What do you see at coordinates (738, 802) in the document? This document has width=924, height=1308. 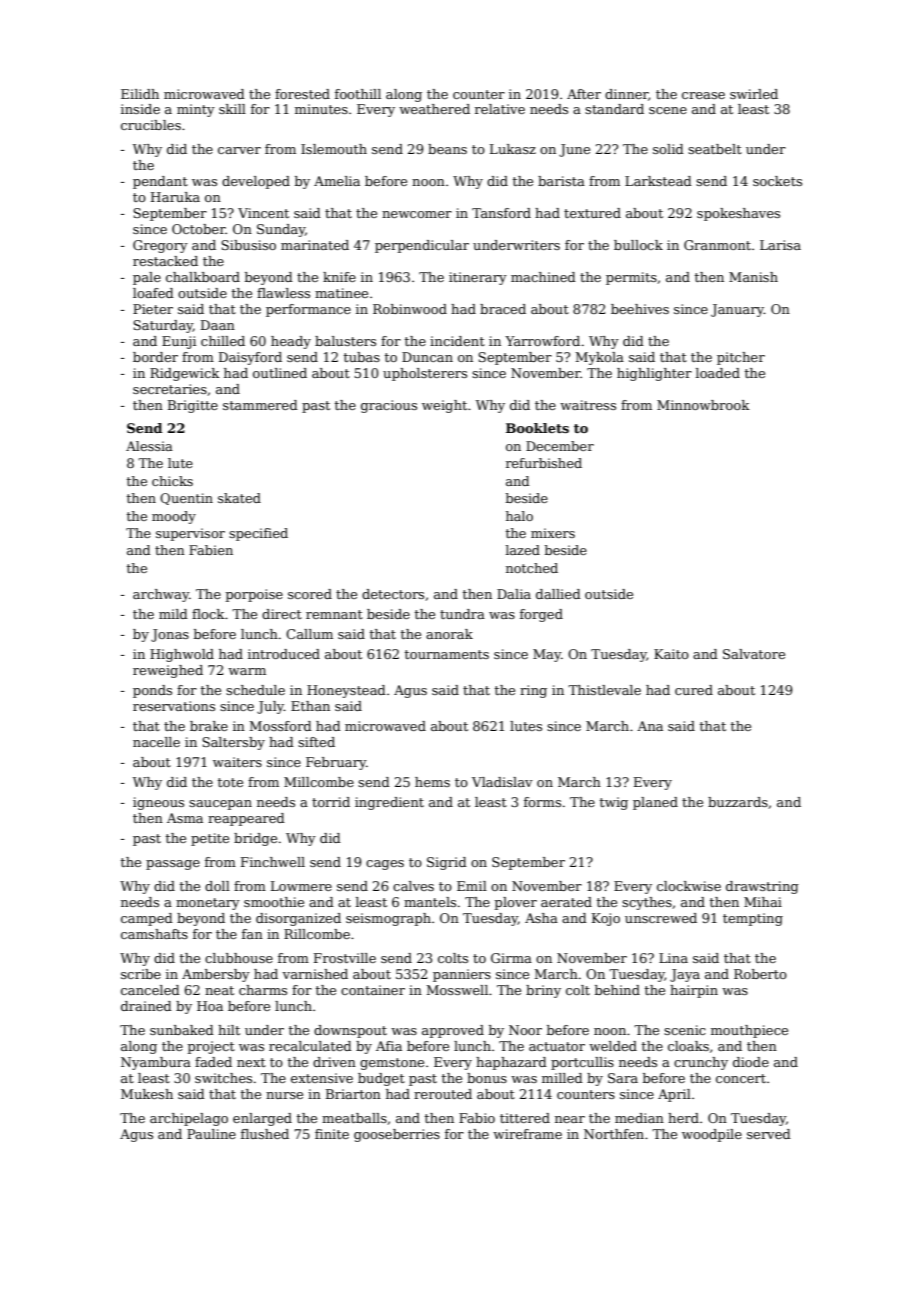 I see `buzzards` at bounding box center [738, 802].
